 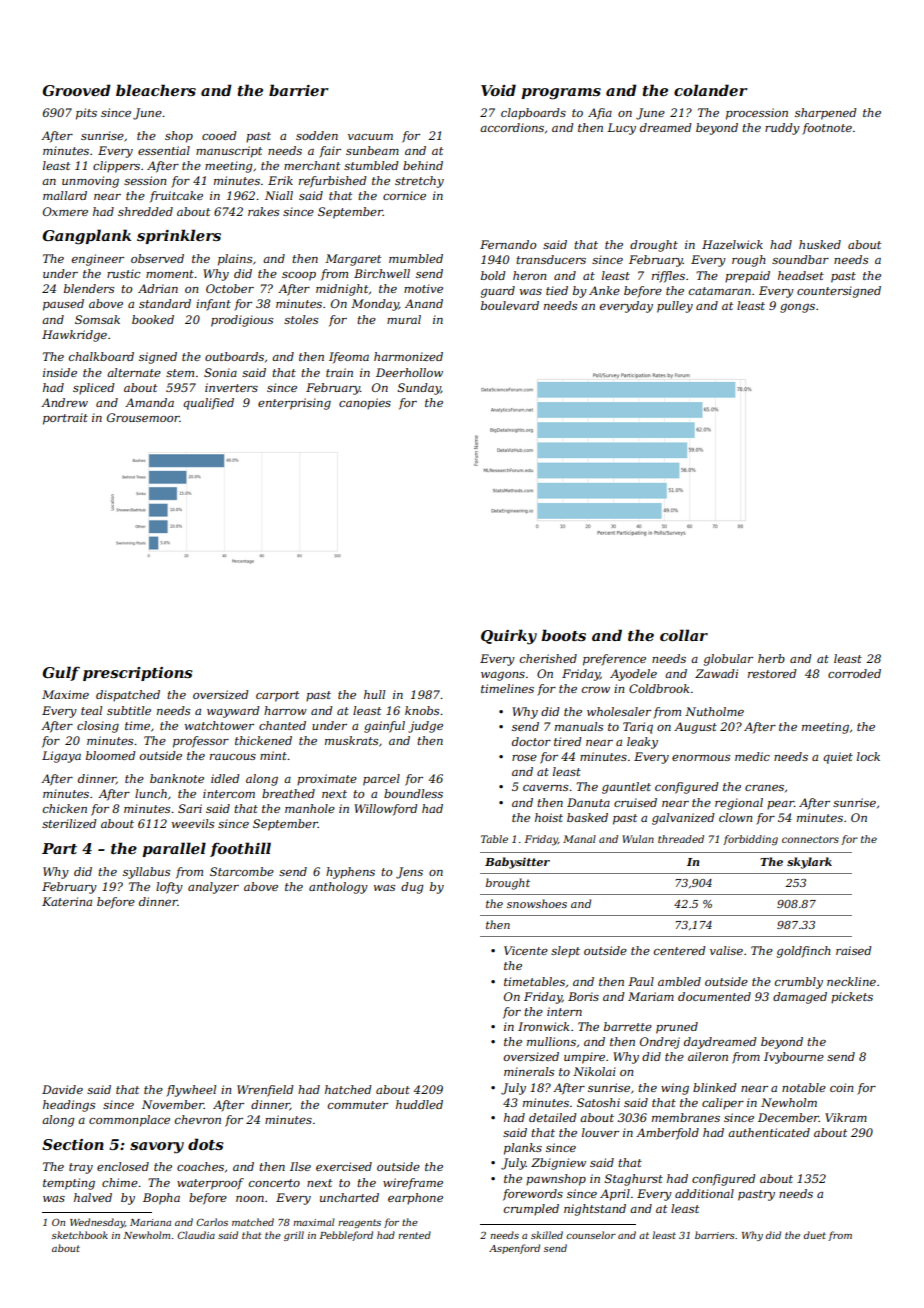 I want to click on Aspenford, so click(x=514, y=1249).
